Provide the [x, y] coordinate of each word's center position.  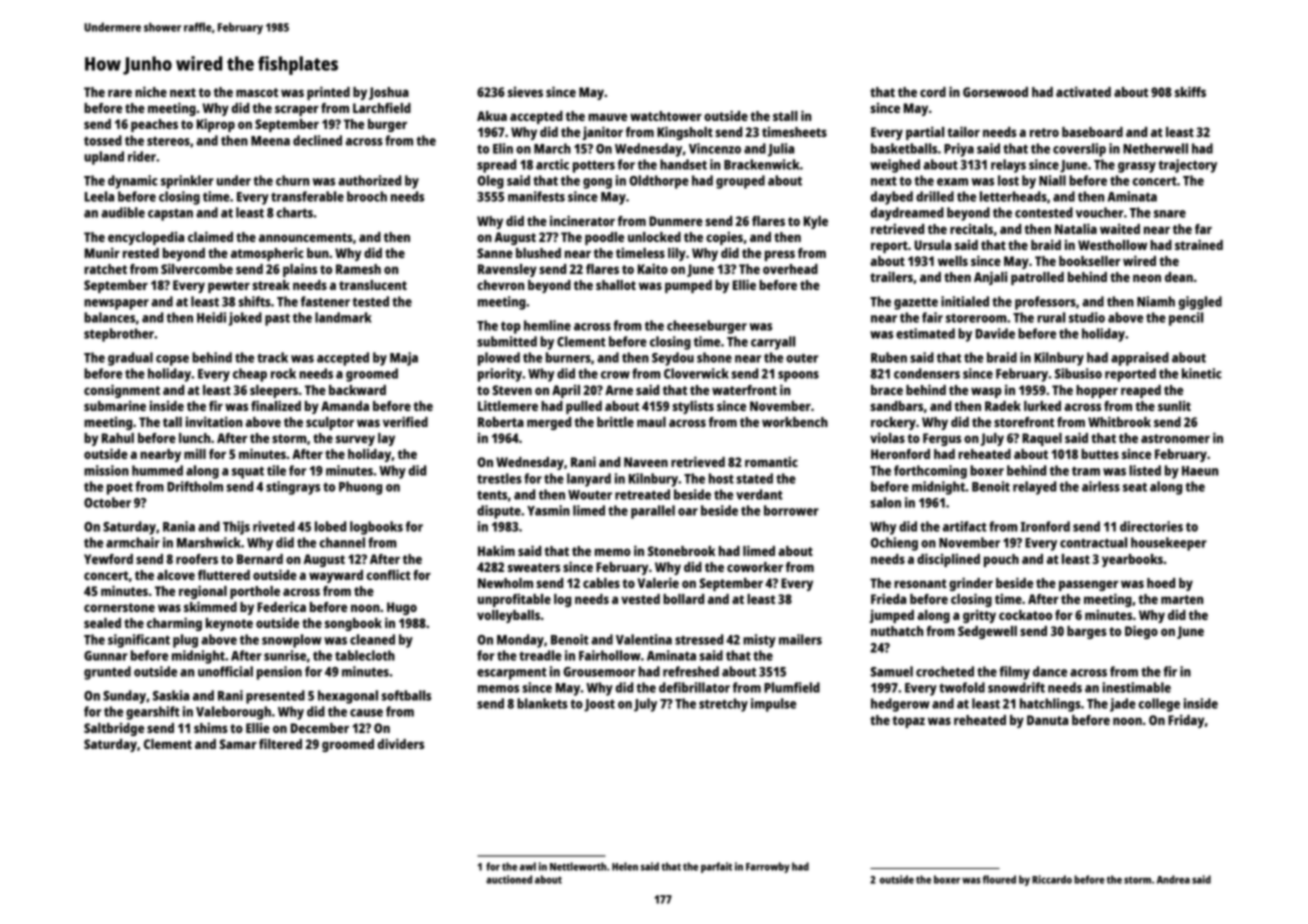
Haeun [1200, 471]
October [107, 502]
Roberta [501, 422]
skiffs [1190, 91]
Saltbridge [114, 729]
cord [933, 92]
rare [120, 93]
